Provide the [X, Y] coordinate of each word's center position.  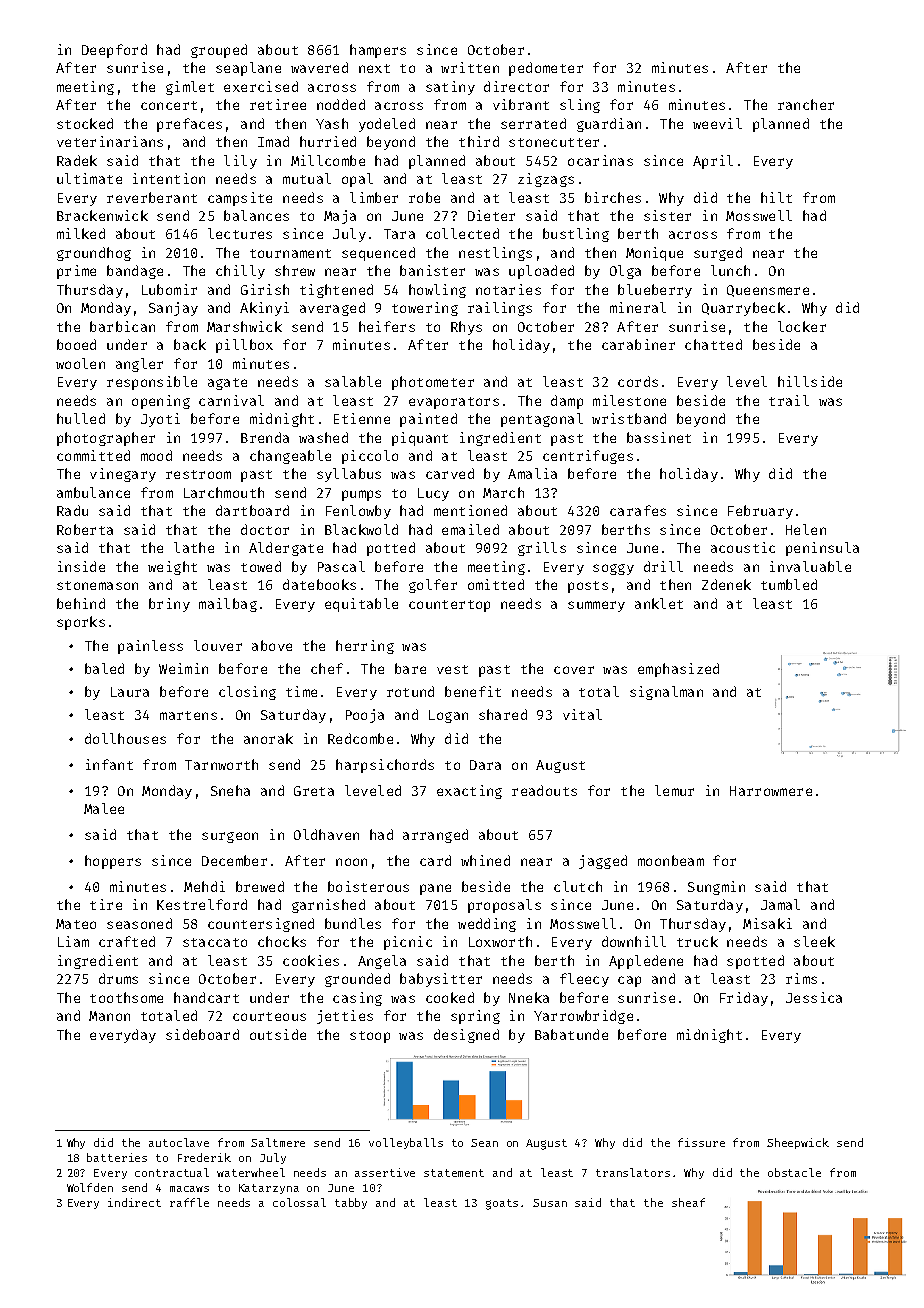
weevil [717, 123]
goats [502, 1204]
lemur [674, 790]
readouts [544, 790]
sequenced [378, 254]
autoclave [179, 1142]
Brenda [265, 437]
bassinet [659, 437]
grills [542, 549]
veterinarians [110, 141]
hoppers [113, 862]
